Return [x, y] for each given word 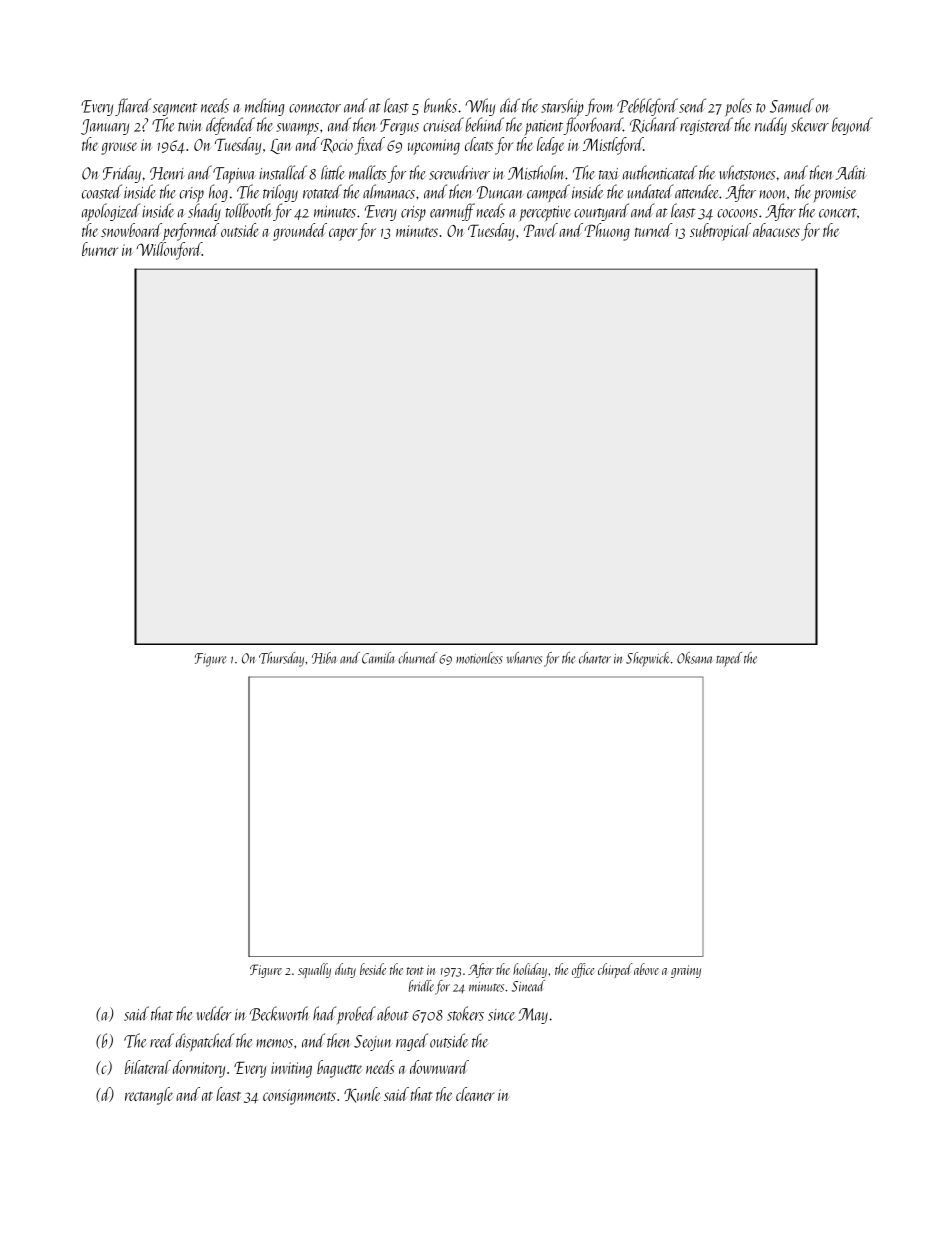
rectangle [149, 1096]
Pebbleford [647, 107]
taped [729, 659]
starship [562, 107]
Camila [378, 658]
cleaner [475, 1094]
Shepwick [648, 659]
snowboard [131, 230]
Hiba [324, 658]
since [501, 1015]
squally [314, 970]
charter [595, 658]
